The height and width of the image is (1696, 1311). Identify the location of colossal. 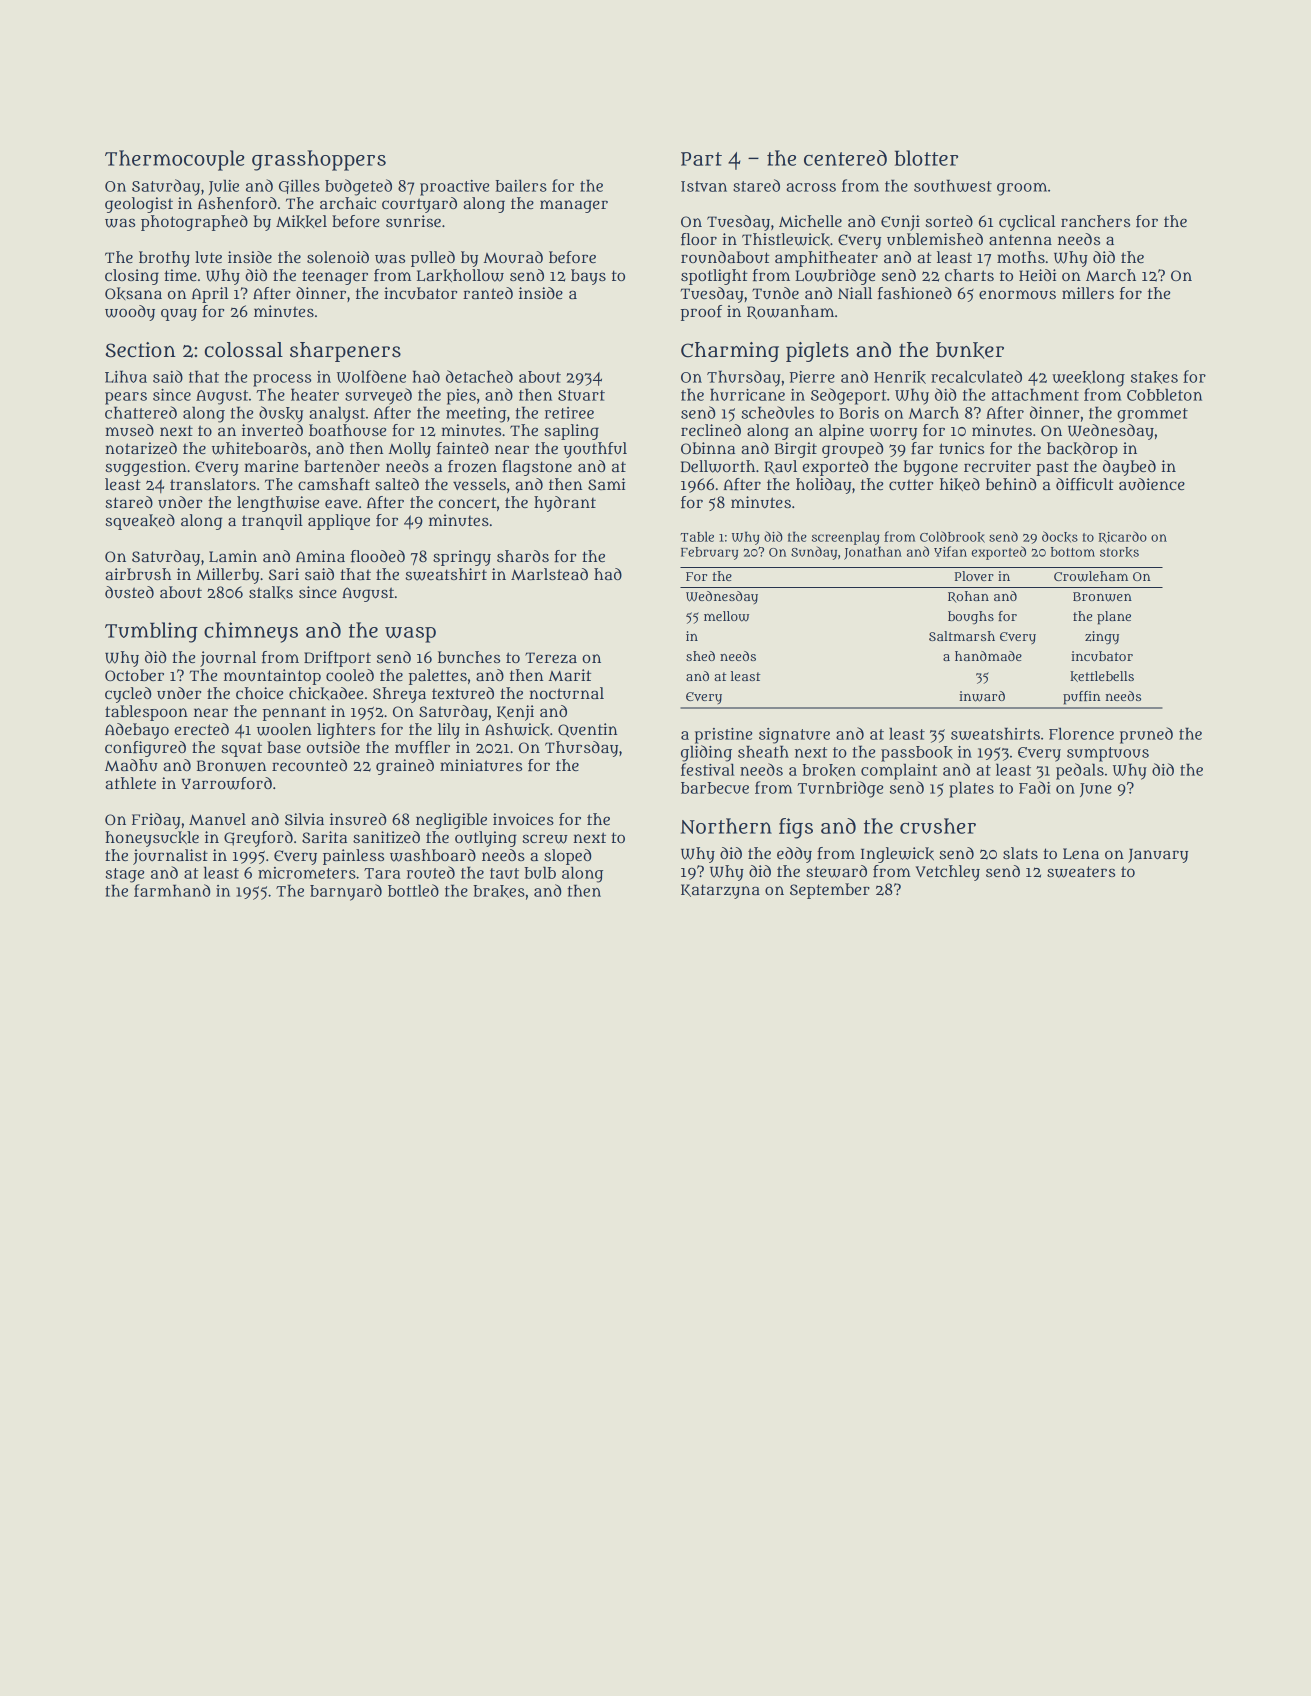
(244, 350).
